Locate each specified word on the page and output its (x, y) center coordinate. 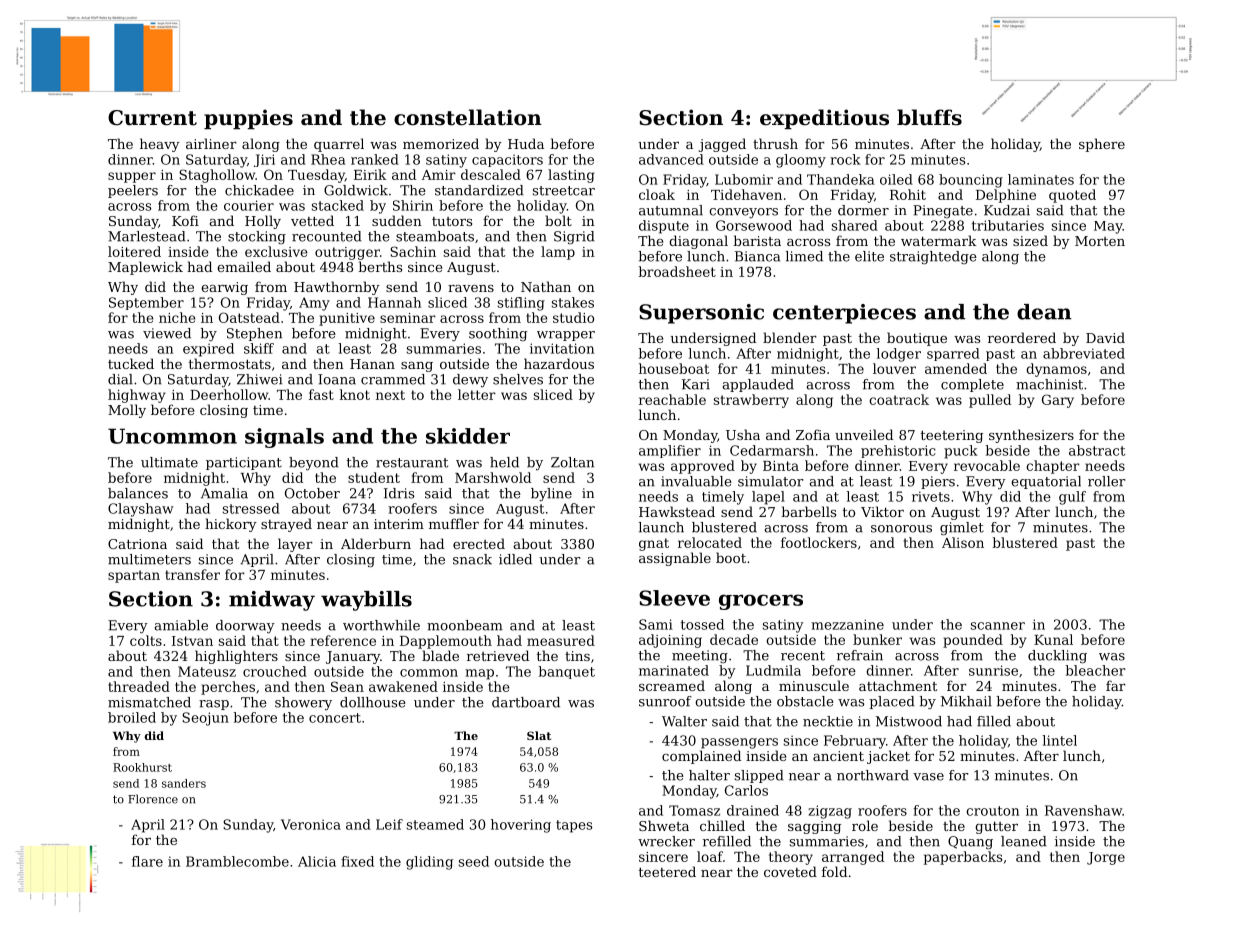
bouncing (971, 181)
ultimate (169, 462)
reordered (1022, 337)
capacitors (507, 160)
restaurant (412, 463)
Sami (656, 624)
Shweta (664, 825)
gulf (1072, 498)
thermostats (230, 363)
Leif (389, 824)
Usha (743, 434)
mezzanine (847, 624)
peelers (133, 191)
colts (146, 640)
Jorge (1106, 858)
